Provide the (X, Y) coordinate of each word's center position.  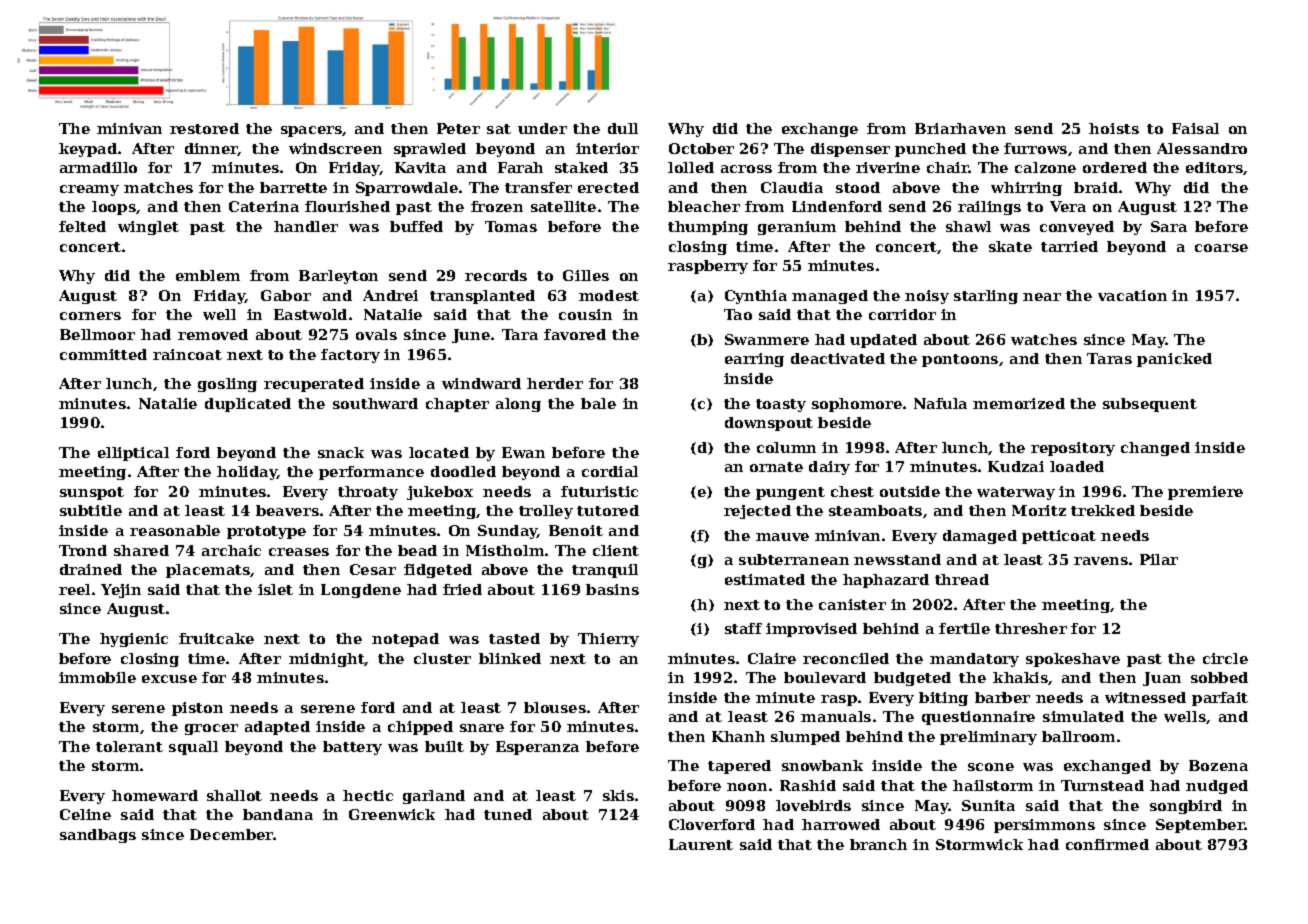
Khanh (738, 736)
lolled (691, 167)
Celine (85, 814)
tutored (608, 510)
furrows (1035, 148)
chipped (420, 728)
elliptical (133, 454)
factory (350, 356)
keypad (88, 150)
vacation (1132, 295)
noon (747, 787)
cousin (585, 314)
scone (991, 767)
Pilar (1159, 559)
